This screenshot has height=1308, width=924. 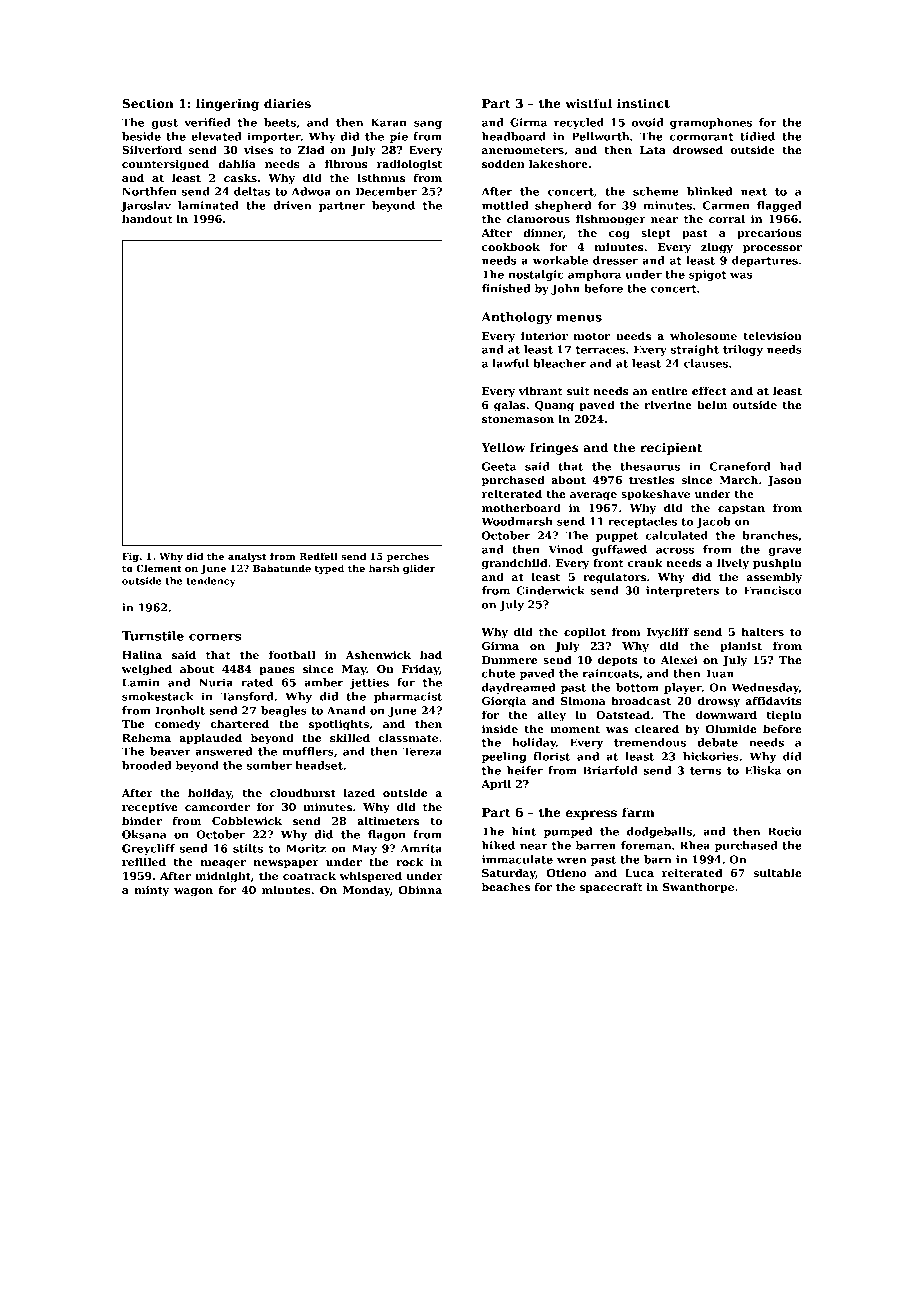 I want to click on spacecraft, so click(x=611, y=887).
